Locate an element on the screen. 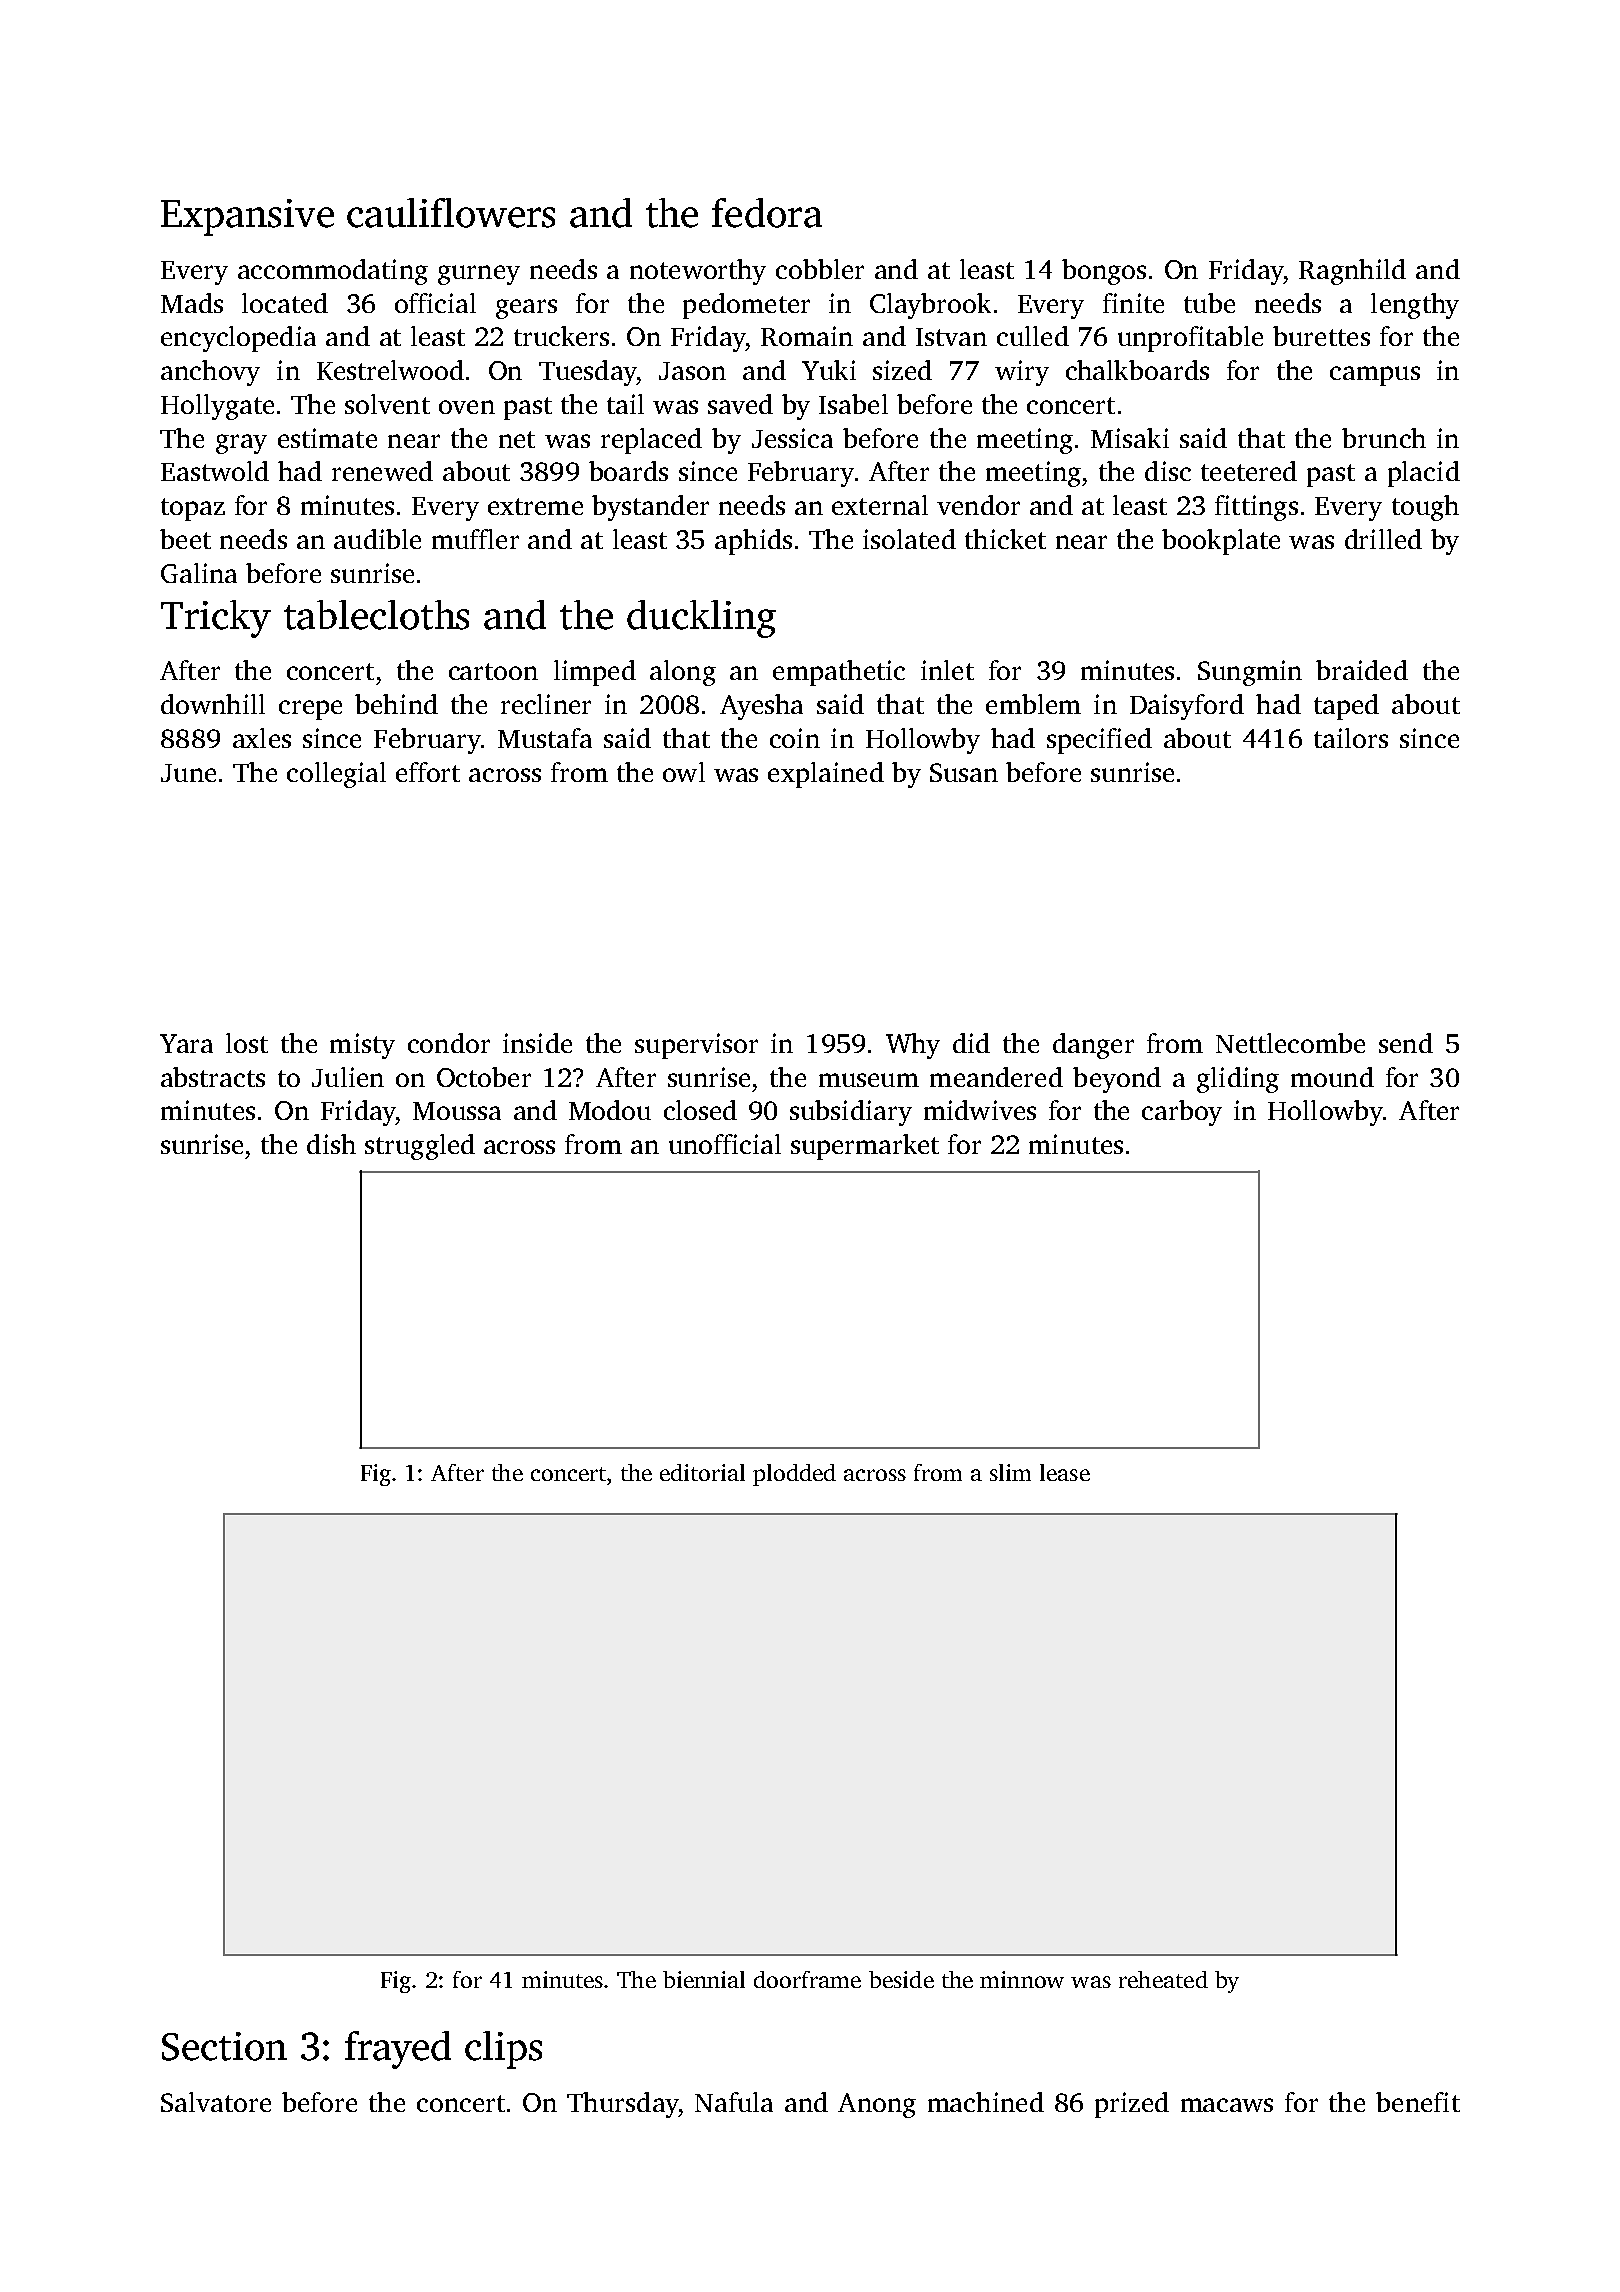 The height and width of the screenshot is (2292, 1620). editorial is located at coordinates (702, 1472).
